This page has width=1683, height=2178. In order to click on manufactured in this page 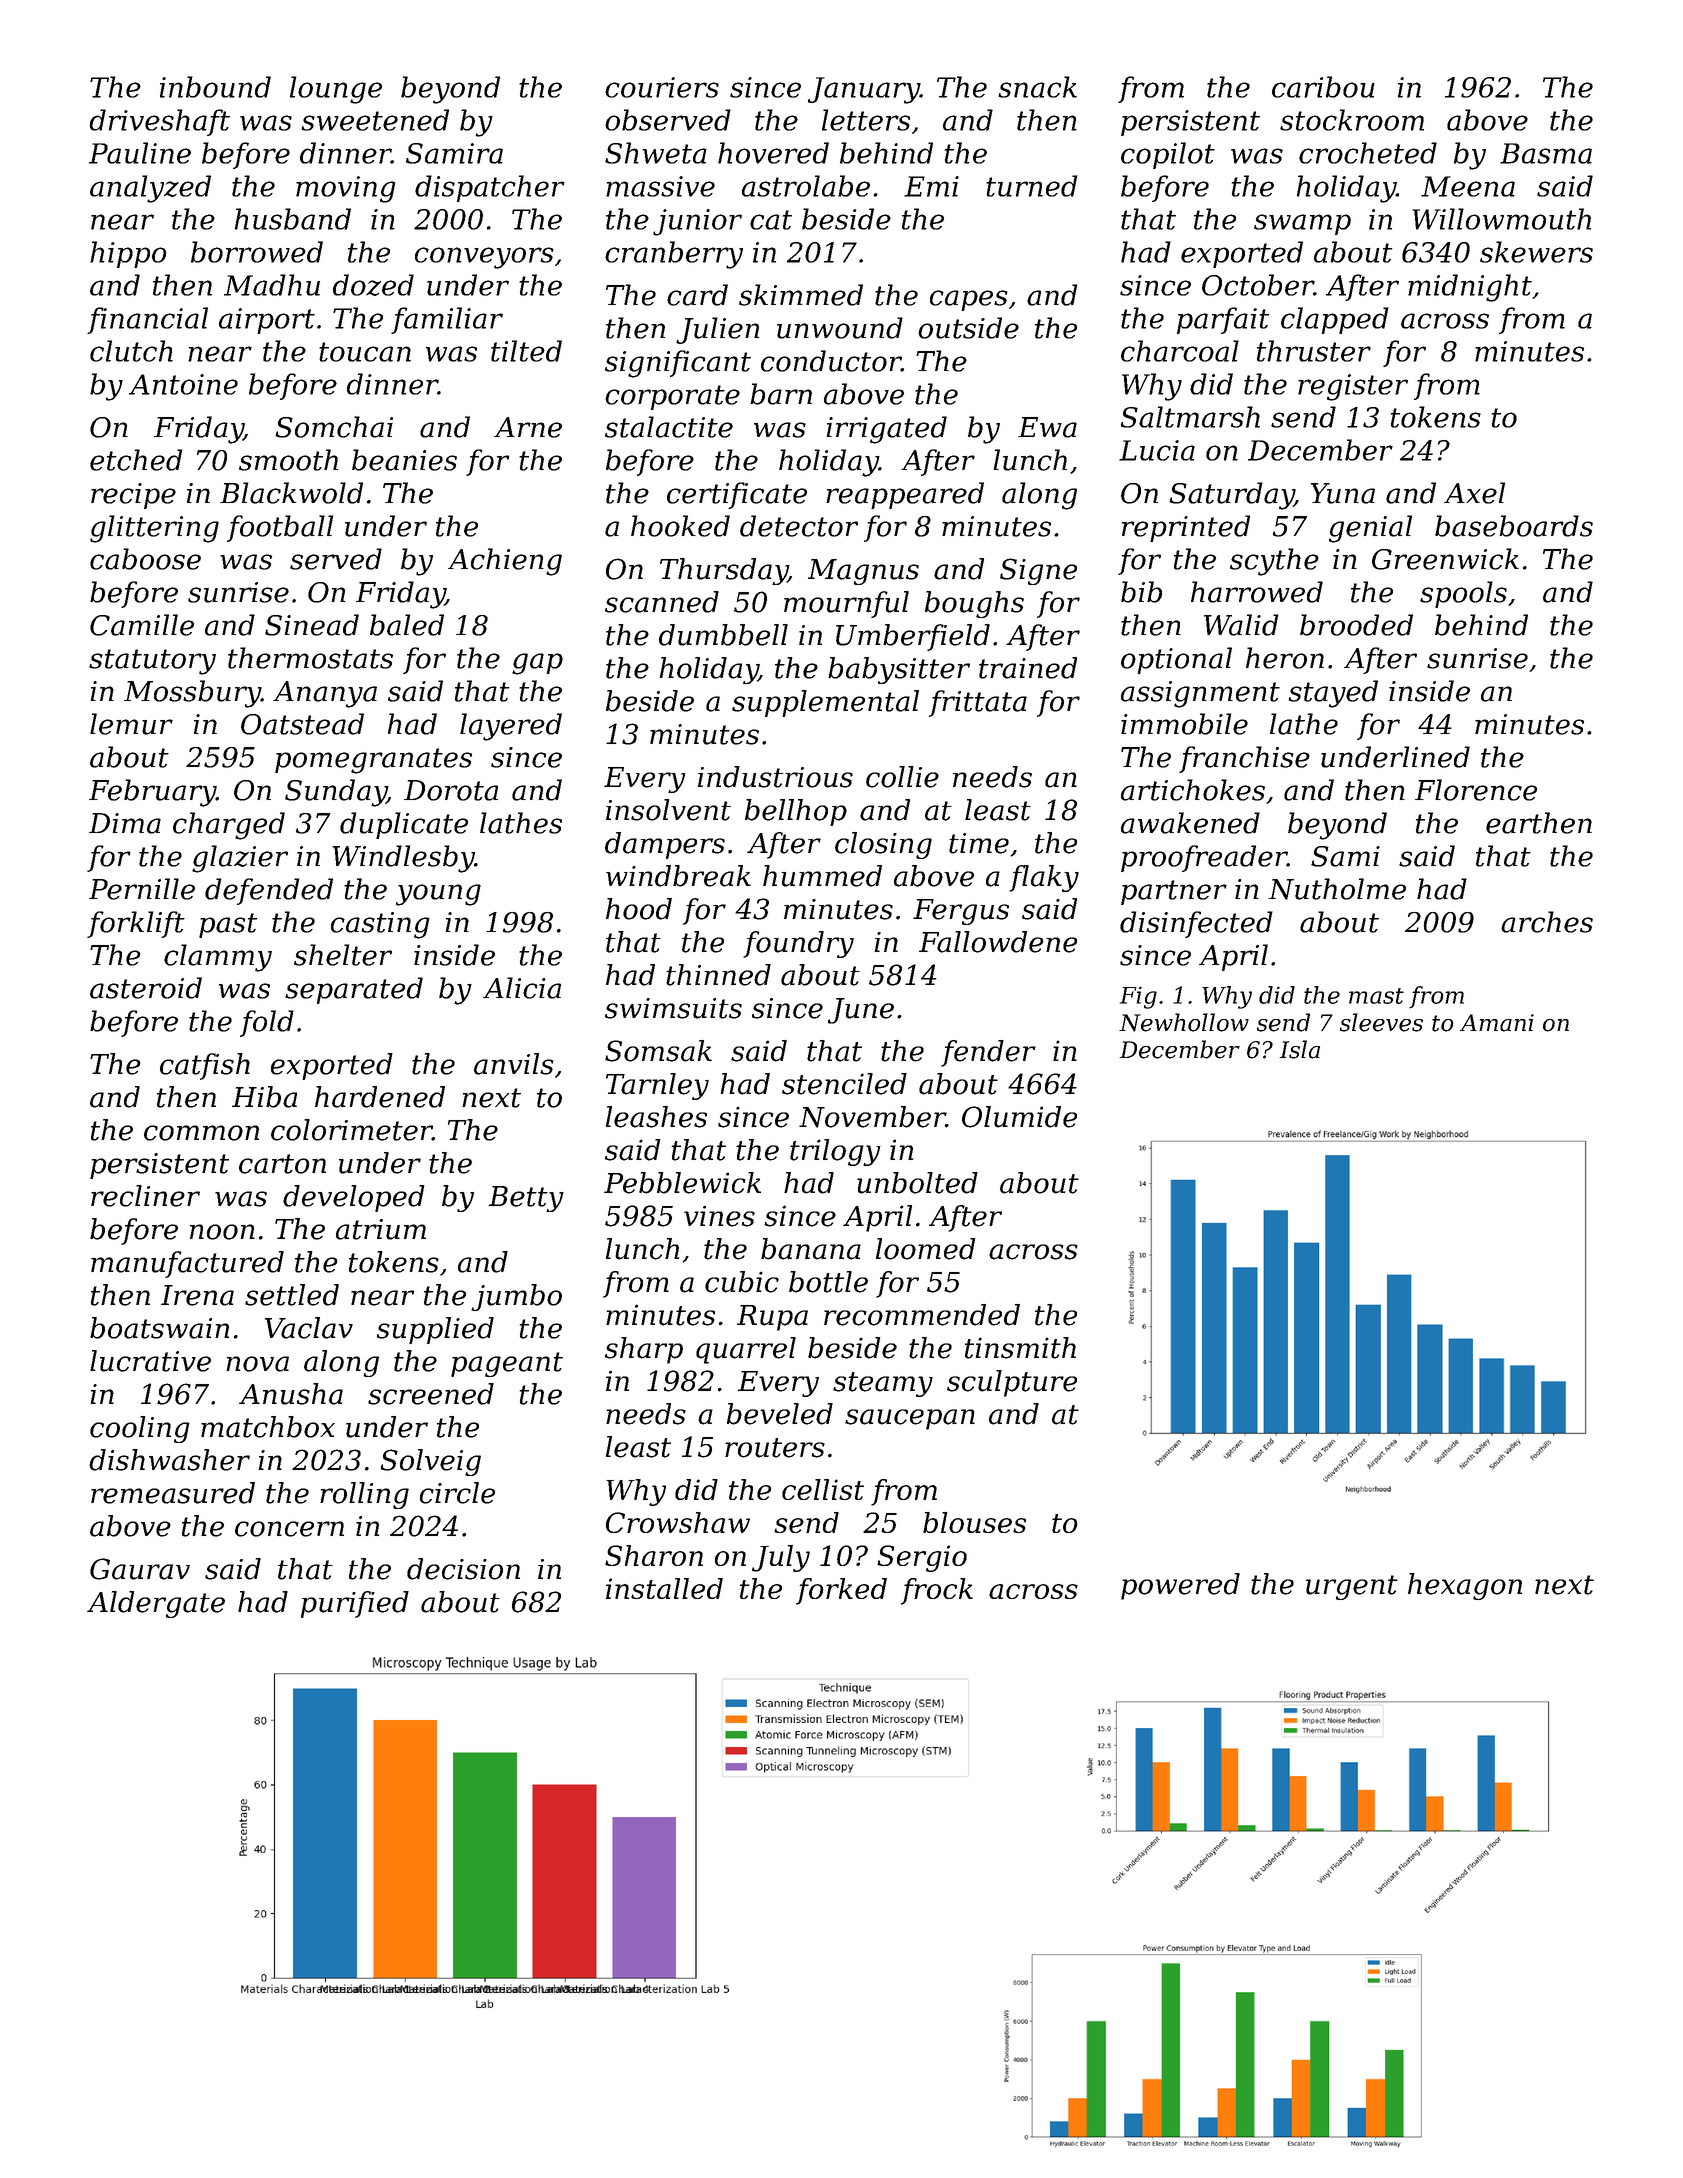, I will do `click(187, 1264)`.
